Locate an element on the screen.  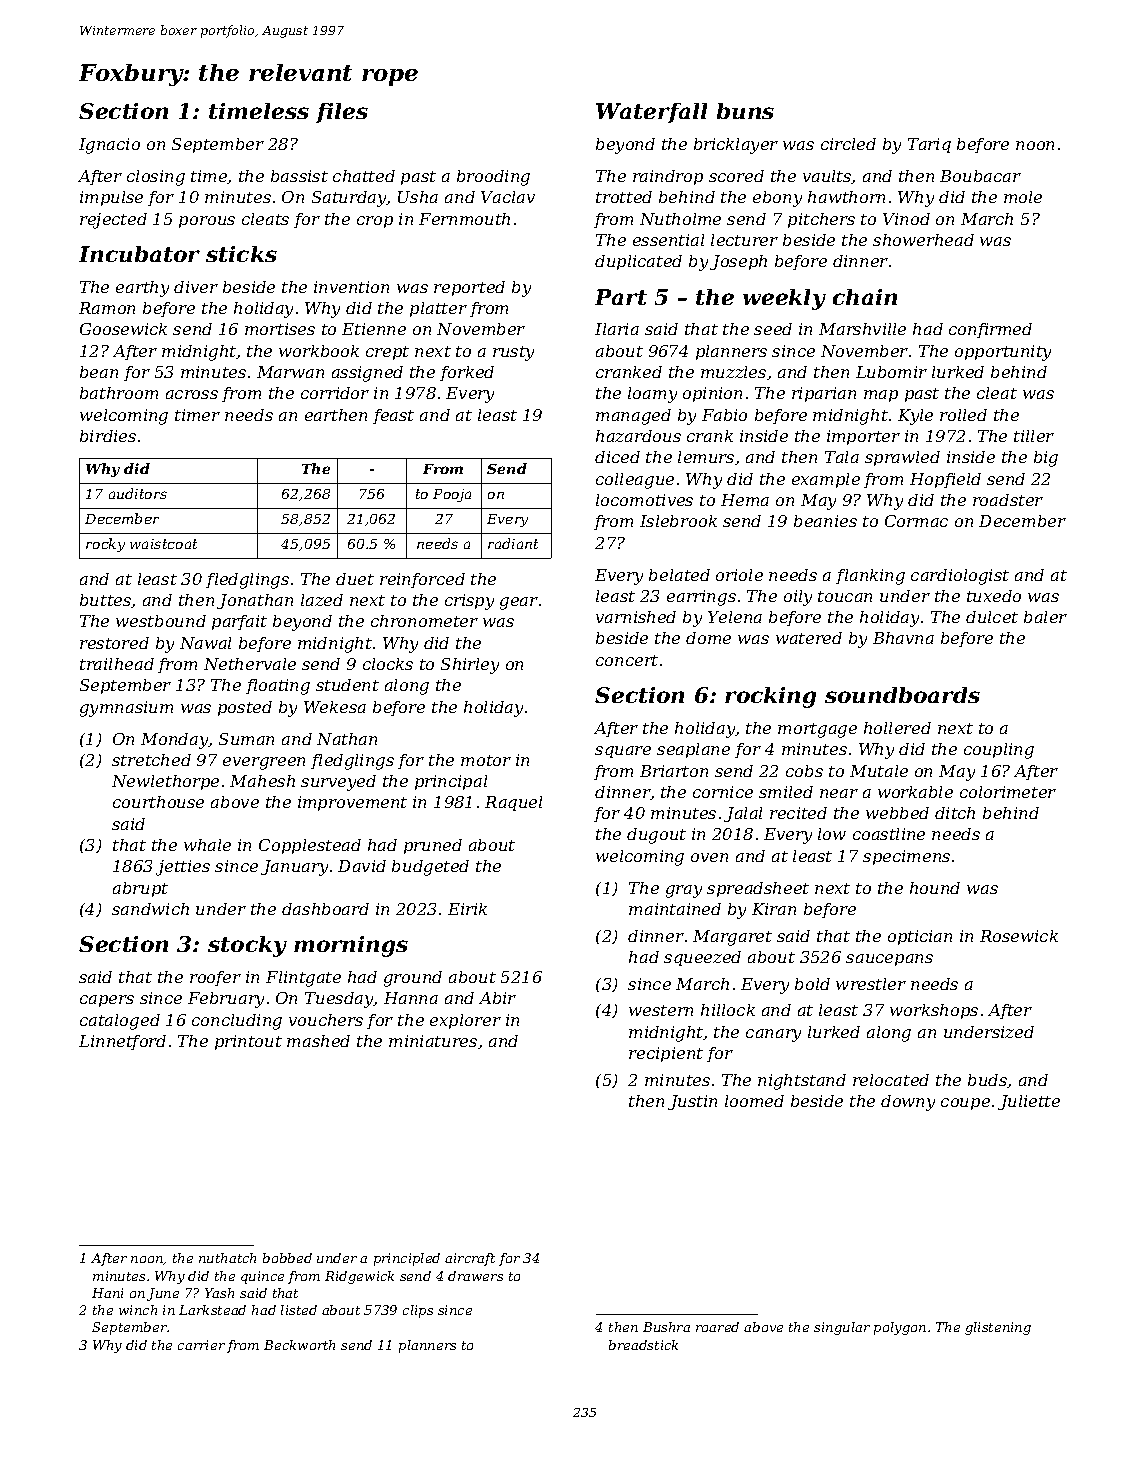
Goosewick is located at coordinates (123, 329).
